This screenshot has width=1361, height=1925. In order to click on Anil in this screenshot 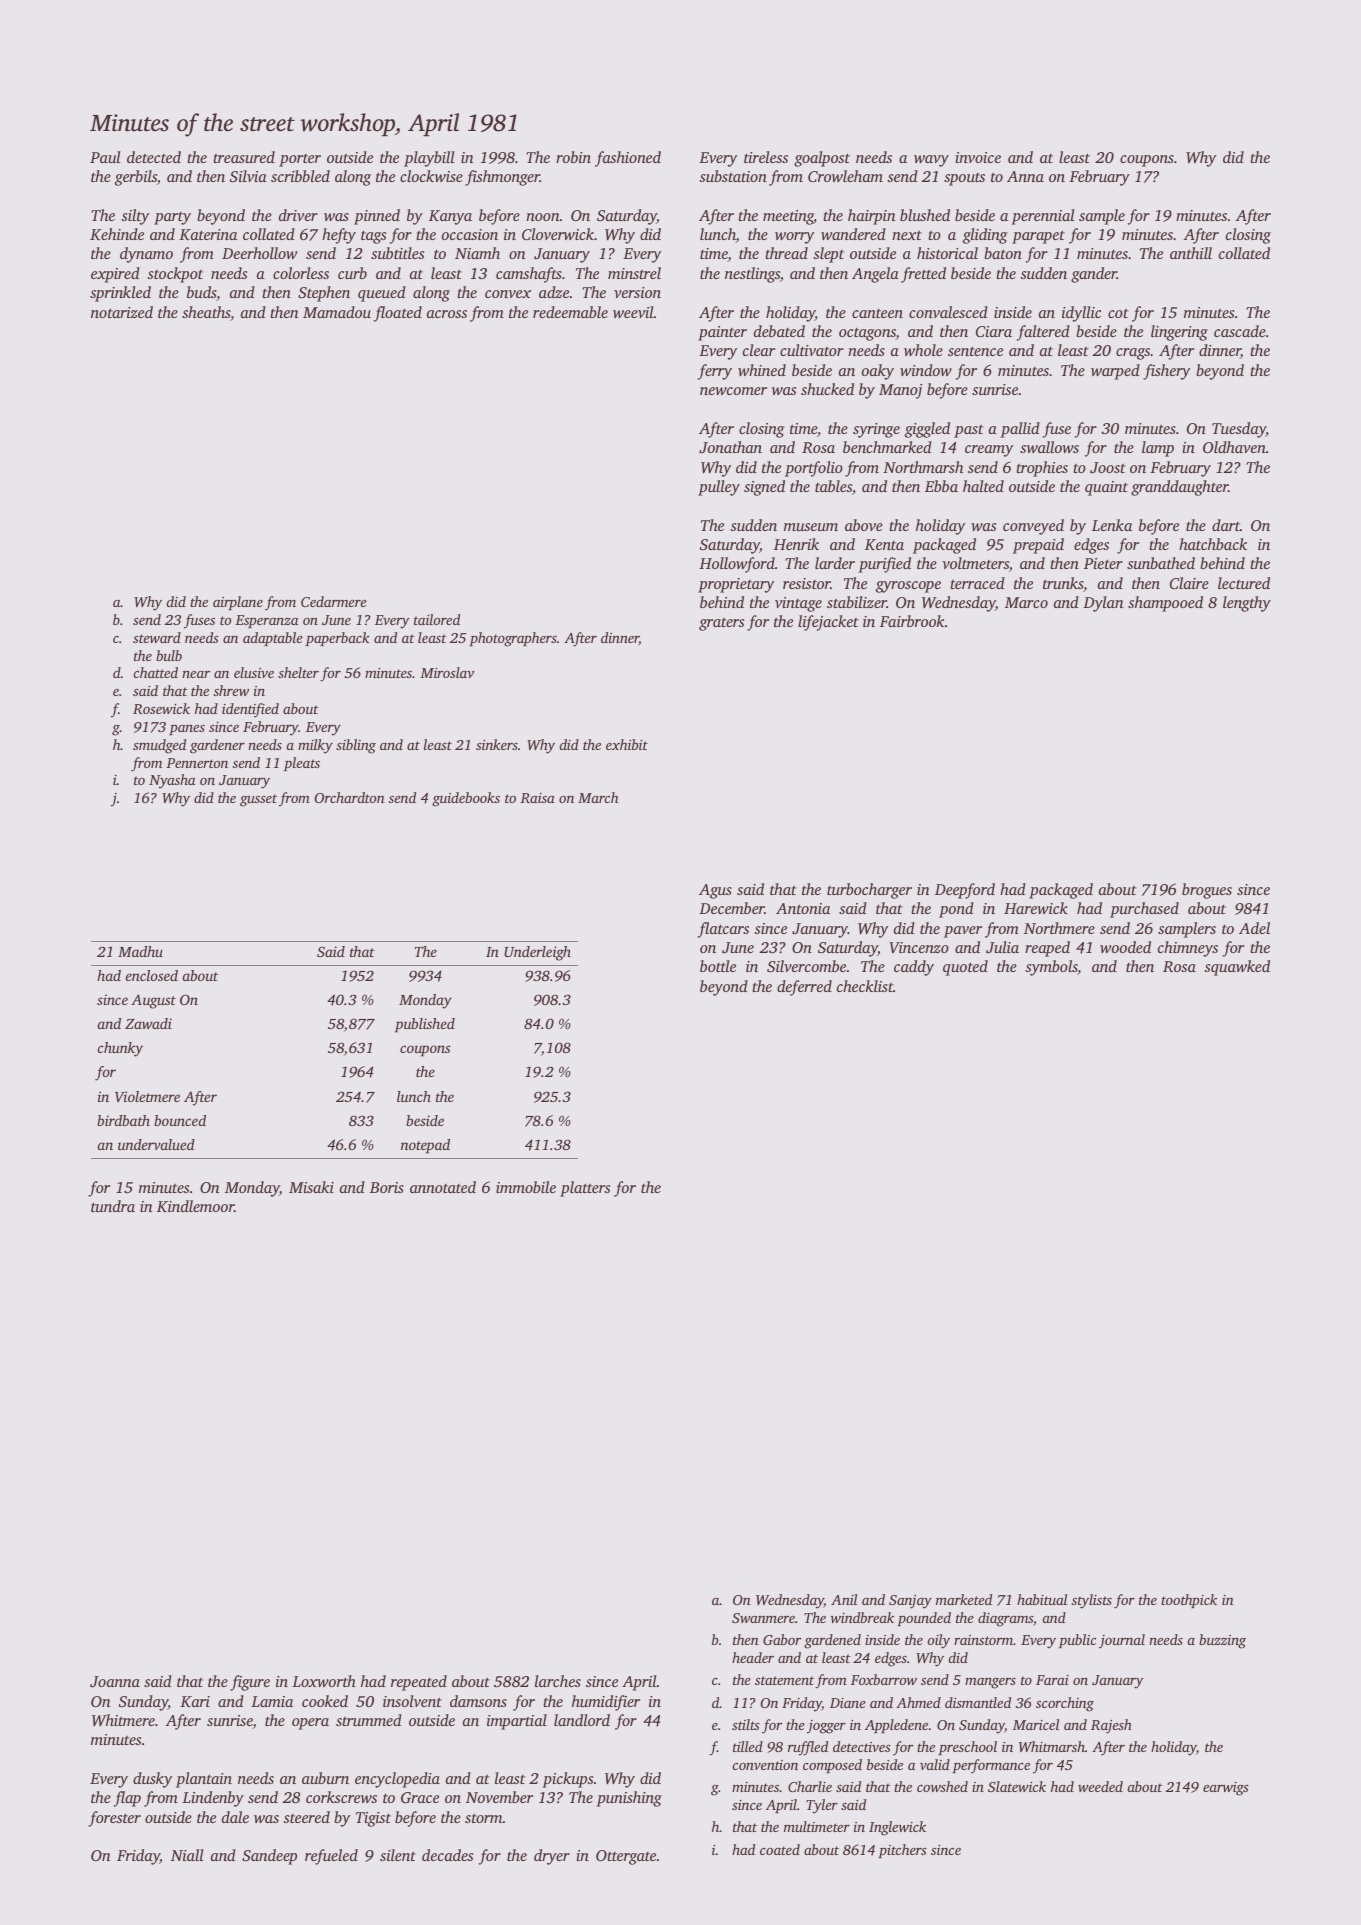, I will do `click(844, 1599)`.
